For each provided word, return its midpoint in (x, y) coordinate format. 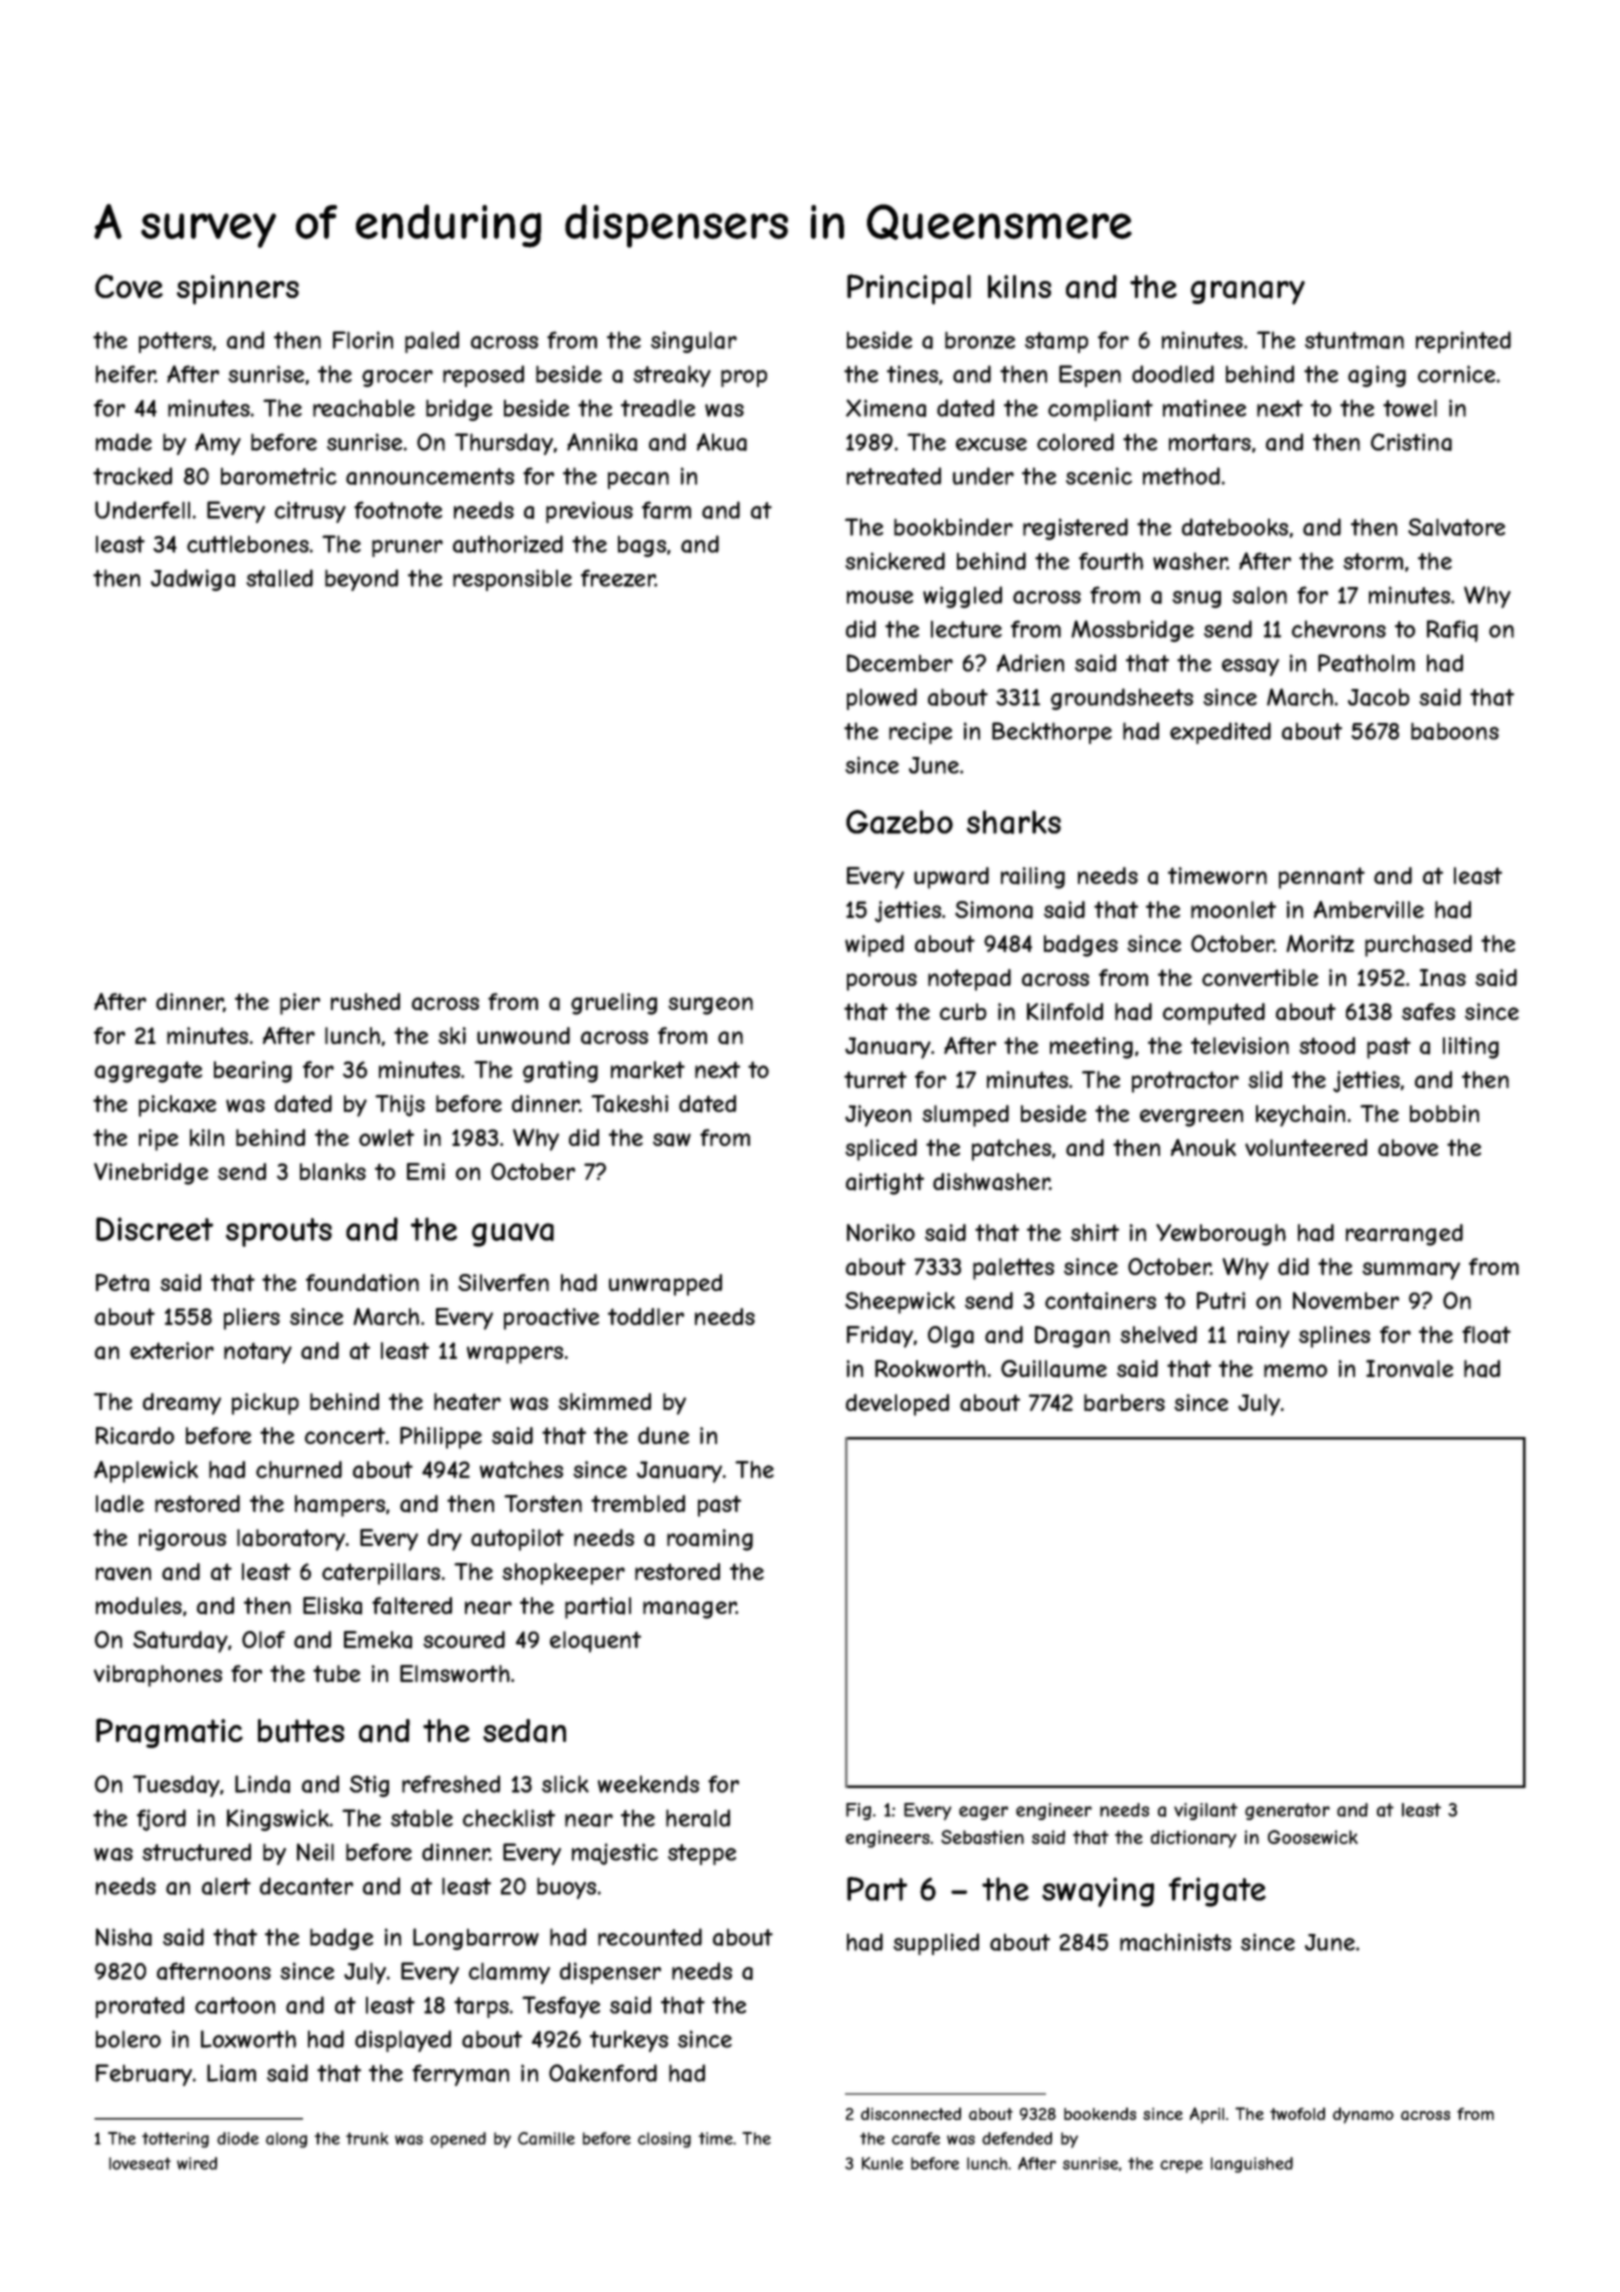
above (1408, 1148)
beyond (361, 580)
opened (458, 2140)
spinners (238, 290)
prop (744, 378)
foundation (362, 1283)
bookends (1100, 2113)
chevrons (1339, 629)
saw (672, 1140)
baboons (1455, 731)
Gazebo (899, 822)
